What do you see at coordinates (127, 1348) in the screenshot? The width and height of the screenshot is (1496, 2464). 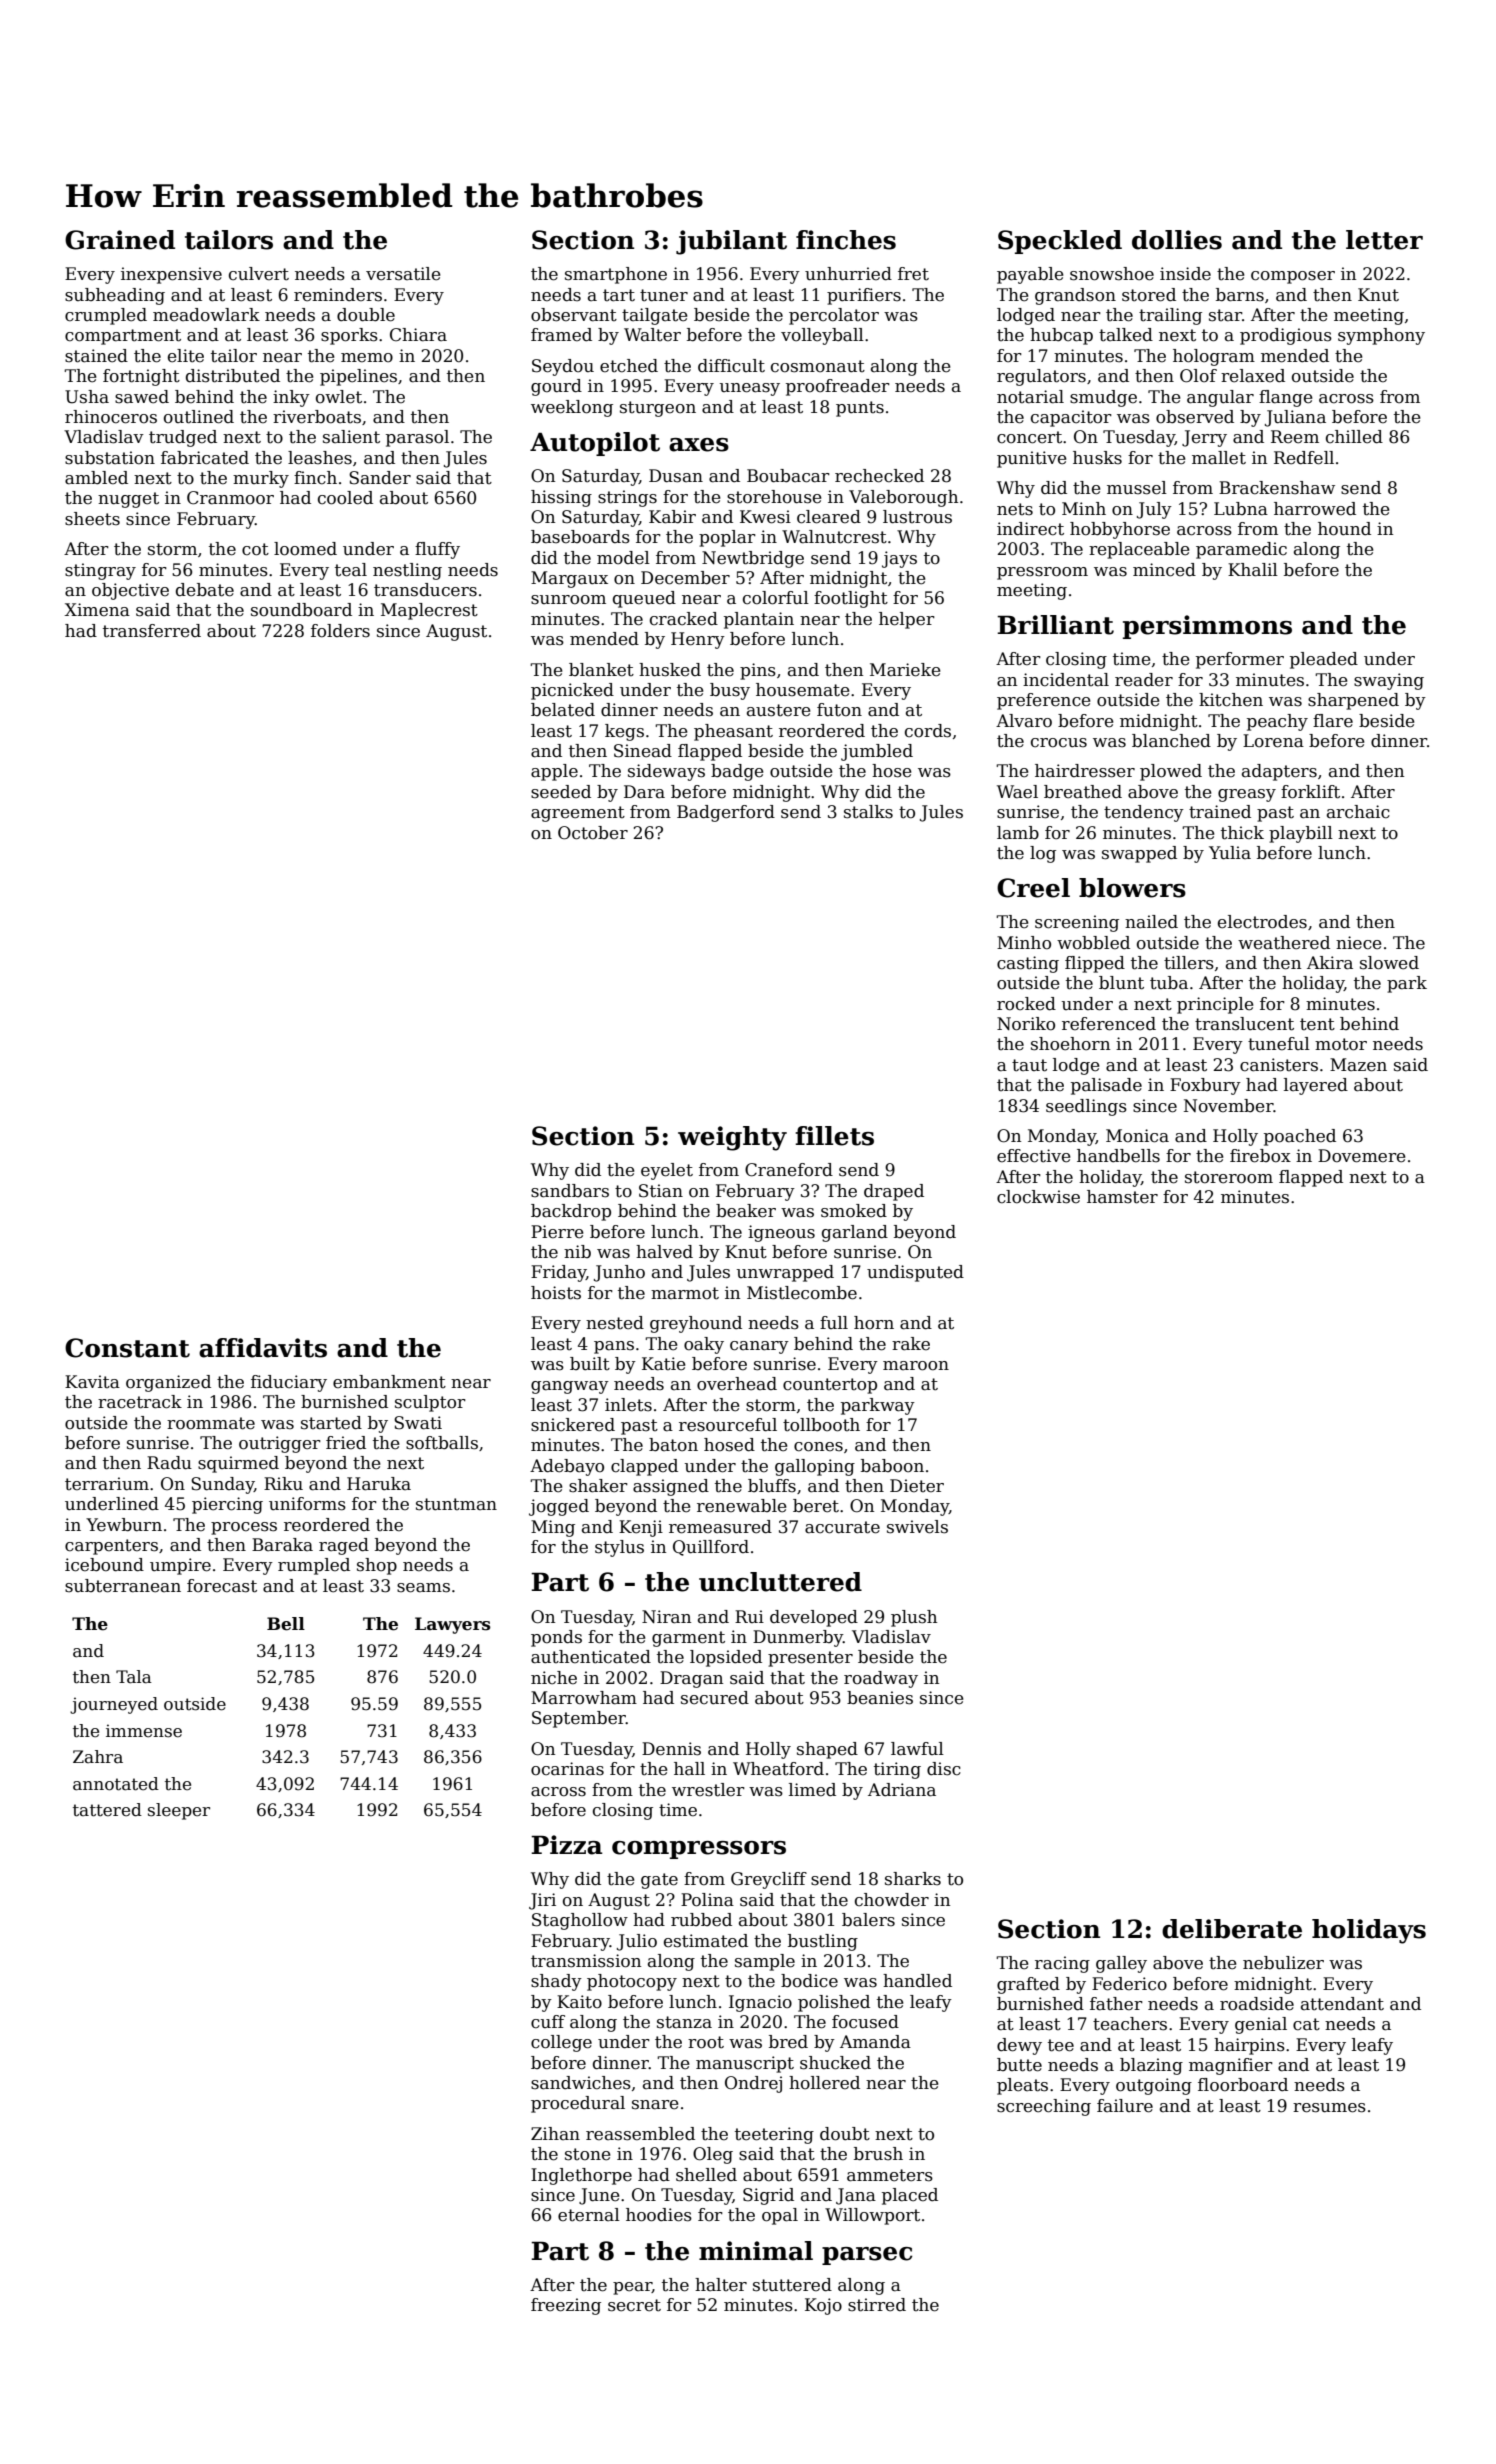 I see `Constant` at bounding box center [127, 1348].
